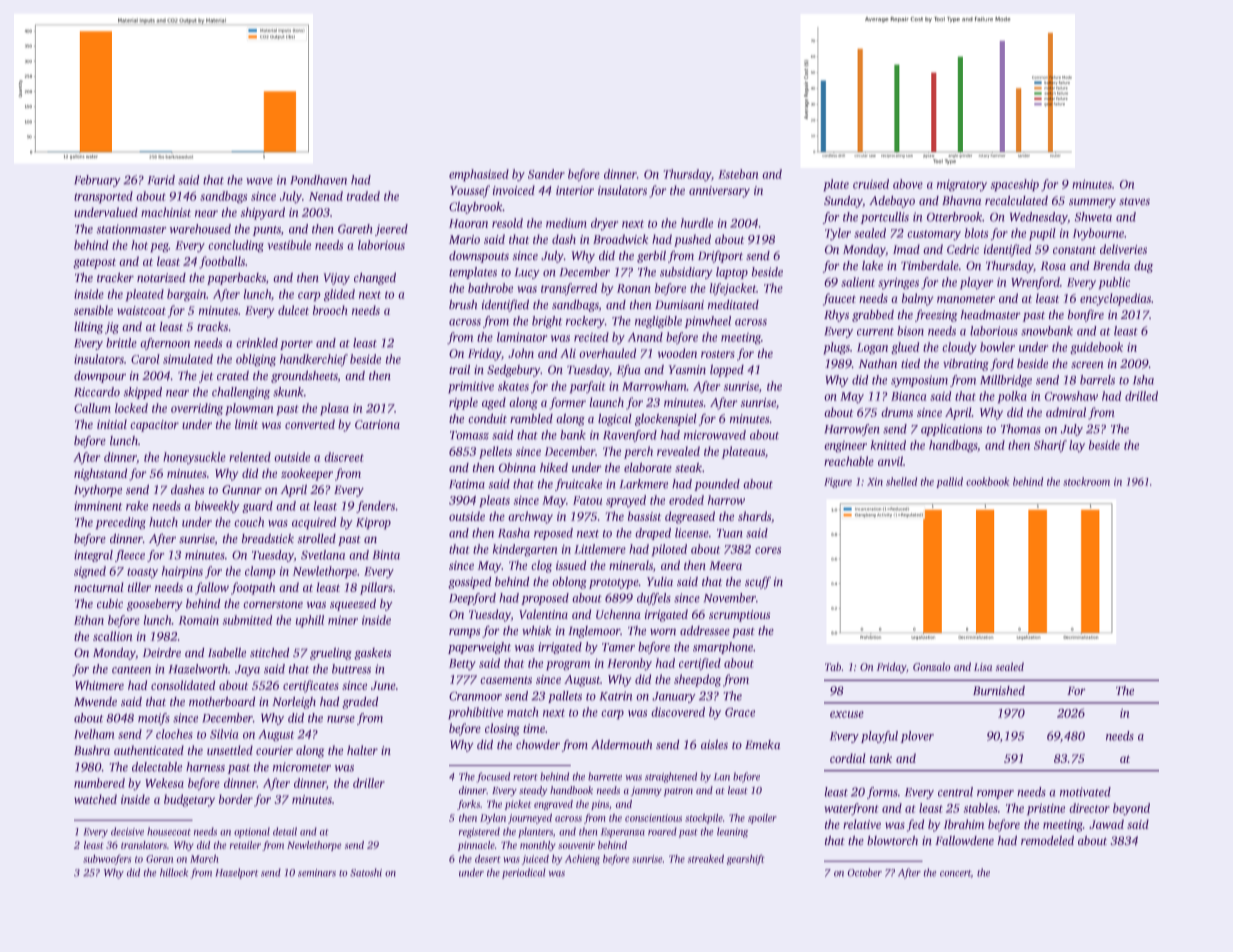 The image size is (1233, 952). Describe the element at coordinates (99, 685) in the screenshot. I see `Whitmere` at that location.
